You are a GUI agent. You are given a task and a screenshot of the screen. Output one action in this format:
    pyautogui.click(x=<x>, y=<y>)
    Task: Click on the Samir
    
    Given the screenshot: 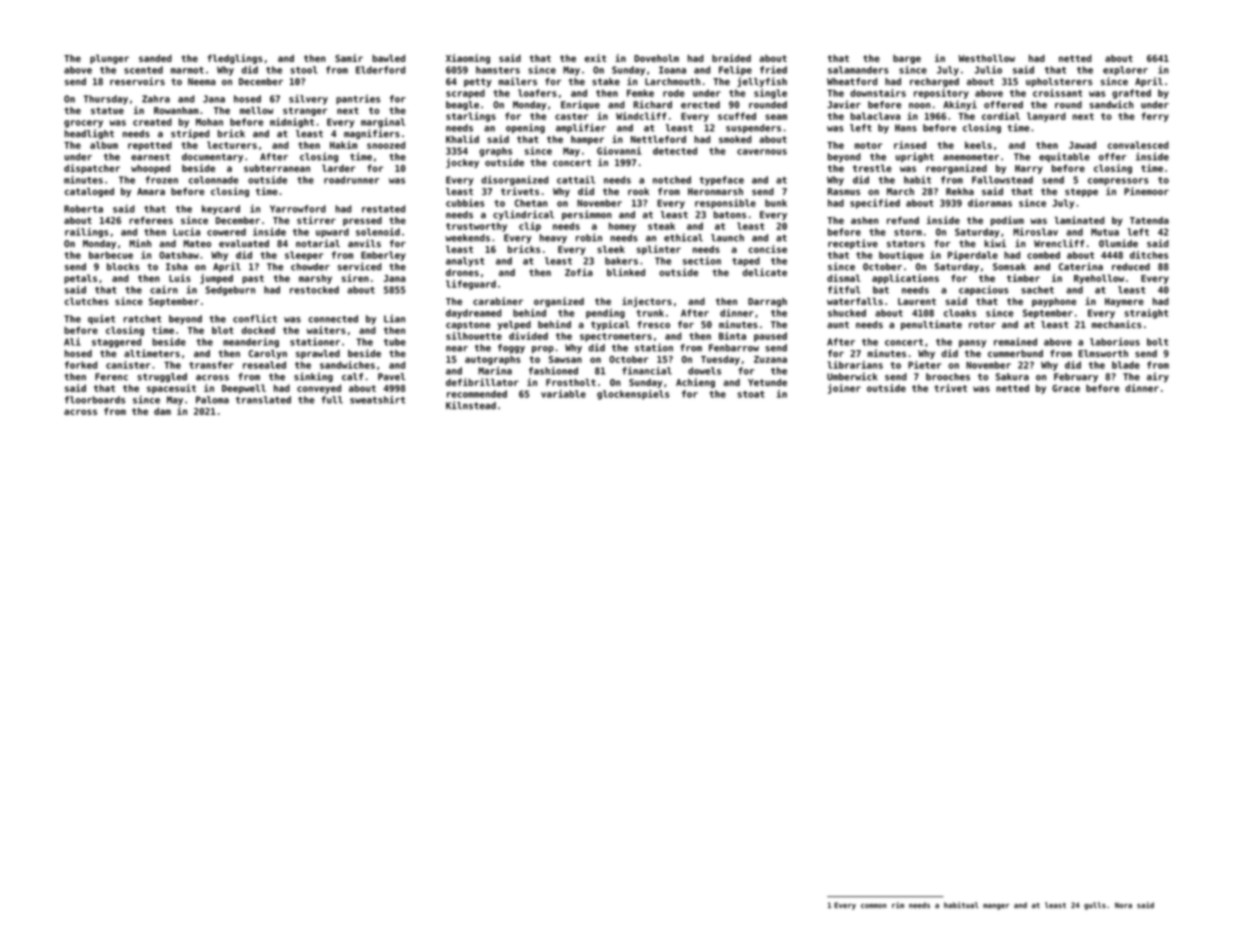 What is the action you would take?
    pyautogui.click(x=349, y=58)
